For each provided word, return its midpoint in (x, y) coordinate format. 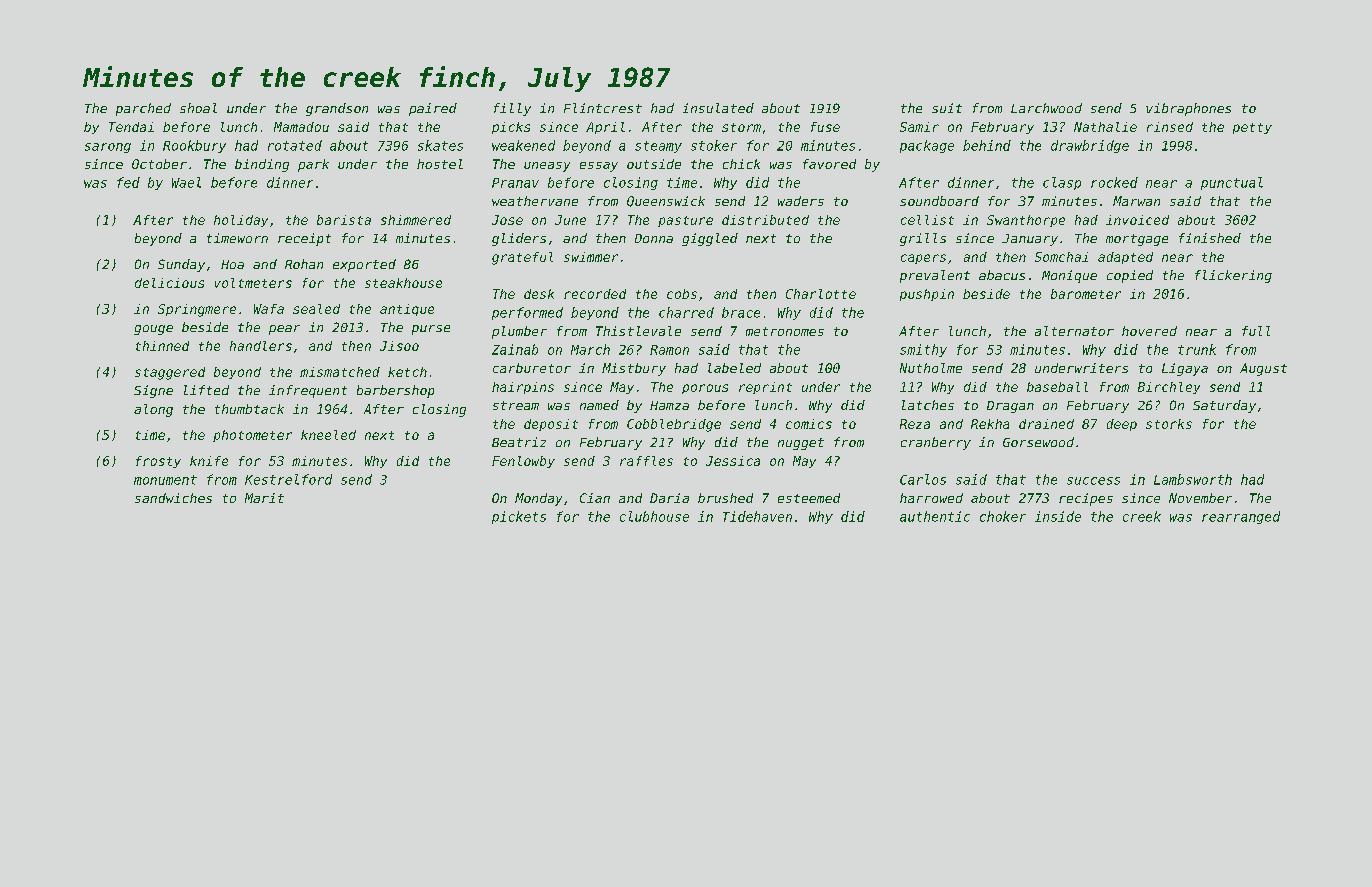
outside (654, 164)
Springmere (197, 310)
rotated (295, 145)
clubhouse (654, 516)
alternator (1074, 331)
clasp (1062, 183)
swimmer (591, 257)
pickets (519, 517)
